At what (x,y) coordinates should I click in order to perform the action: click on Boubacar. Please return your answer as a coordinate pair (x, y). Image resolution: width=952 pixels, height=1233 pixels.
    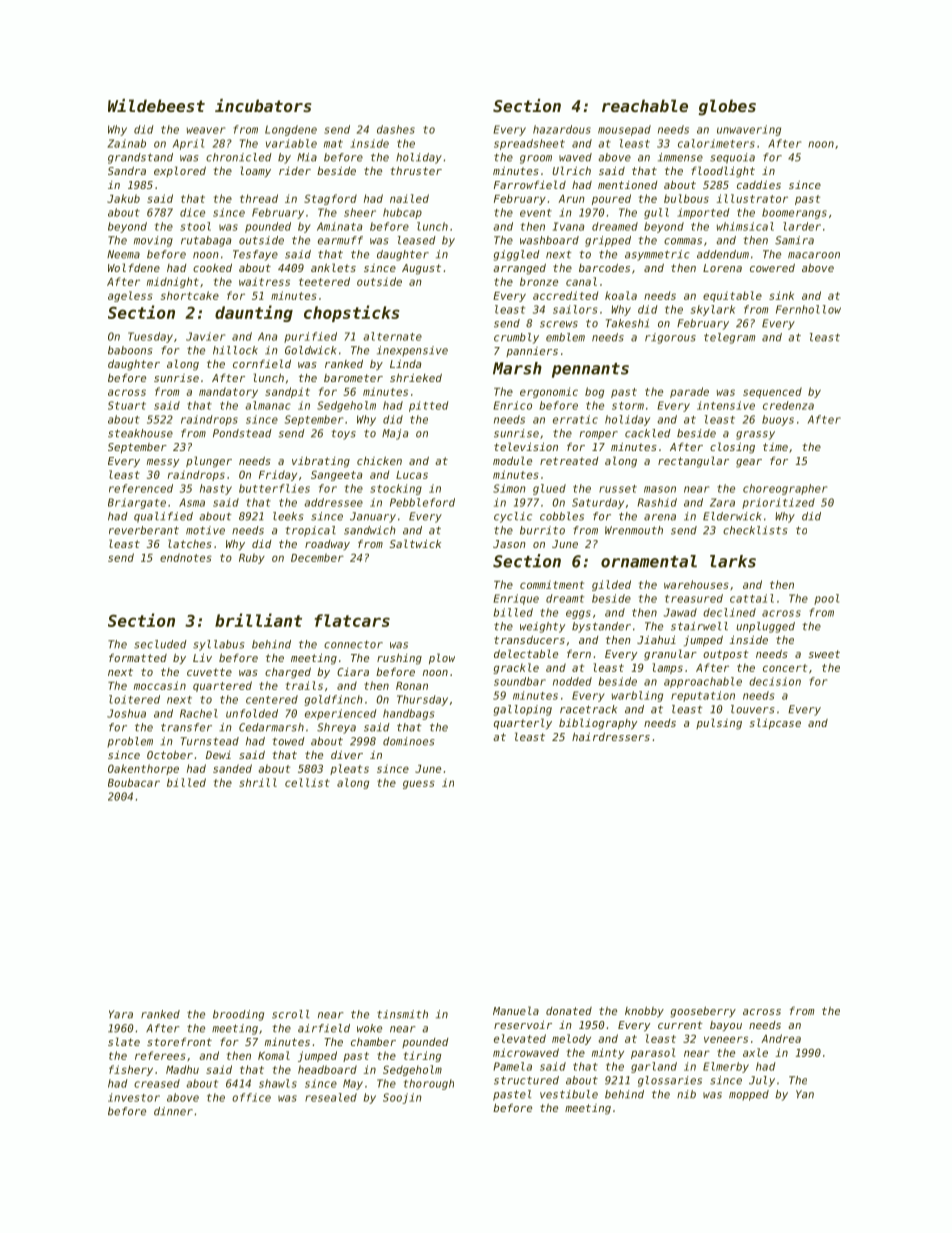
    Looking at the image, I should click on (134, 782).
